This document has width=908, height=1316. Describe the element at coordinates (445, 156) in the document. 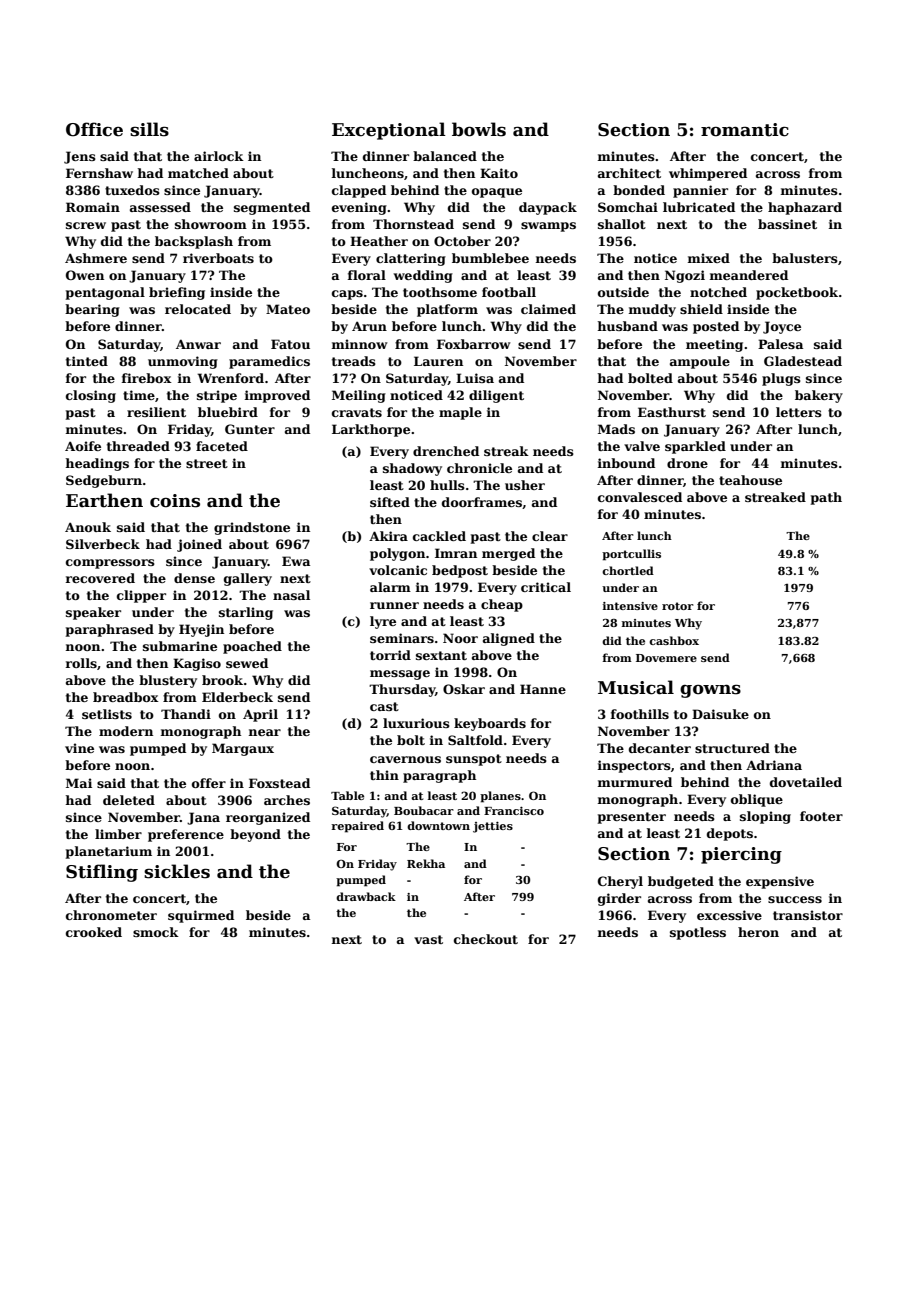

I see `balanced` at that location.
